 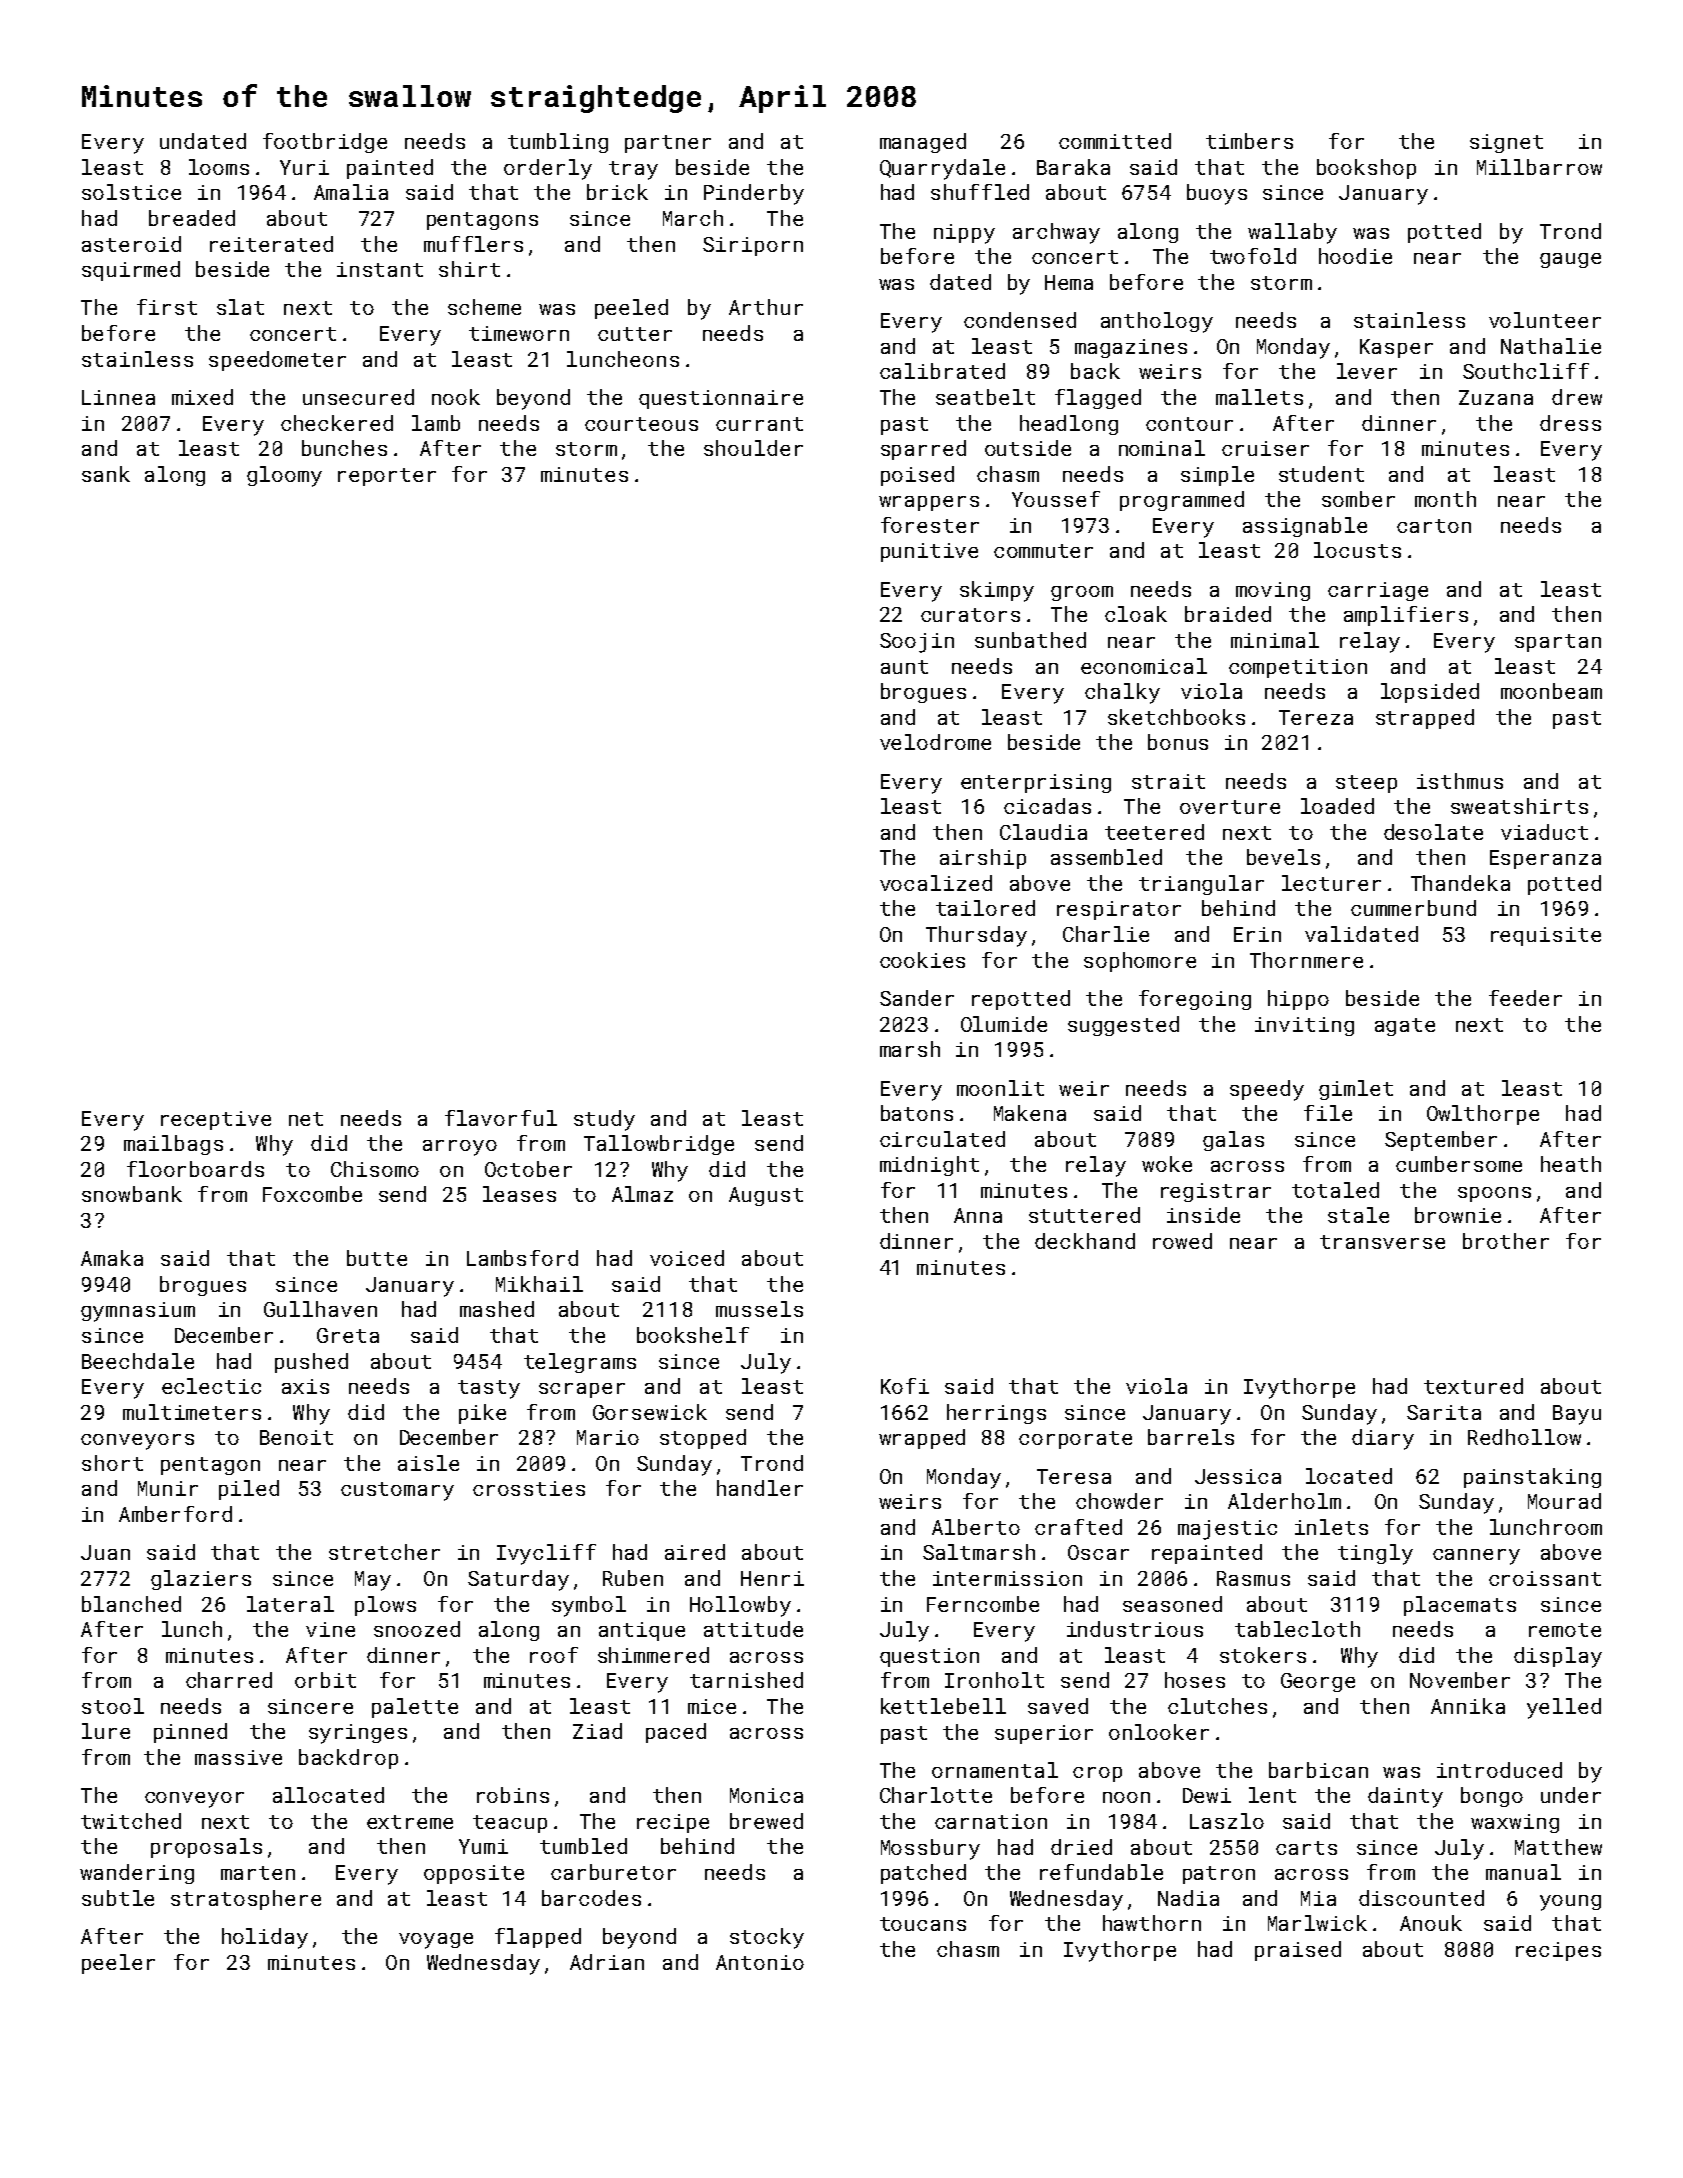 I want to click on gloomy, so click(x=284, y=476).
